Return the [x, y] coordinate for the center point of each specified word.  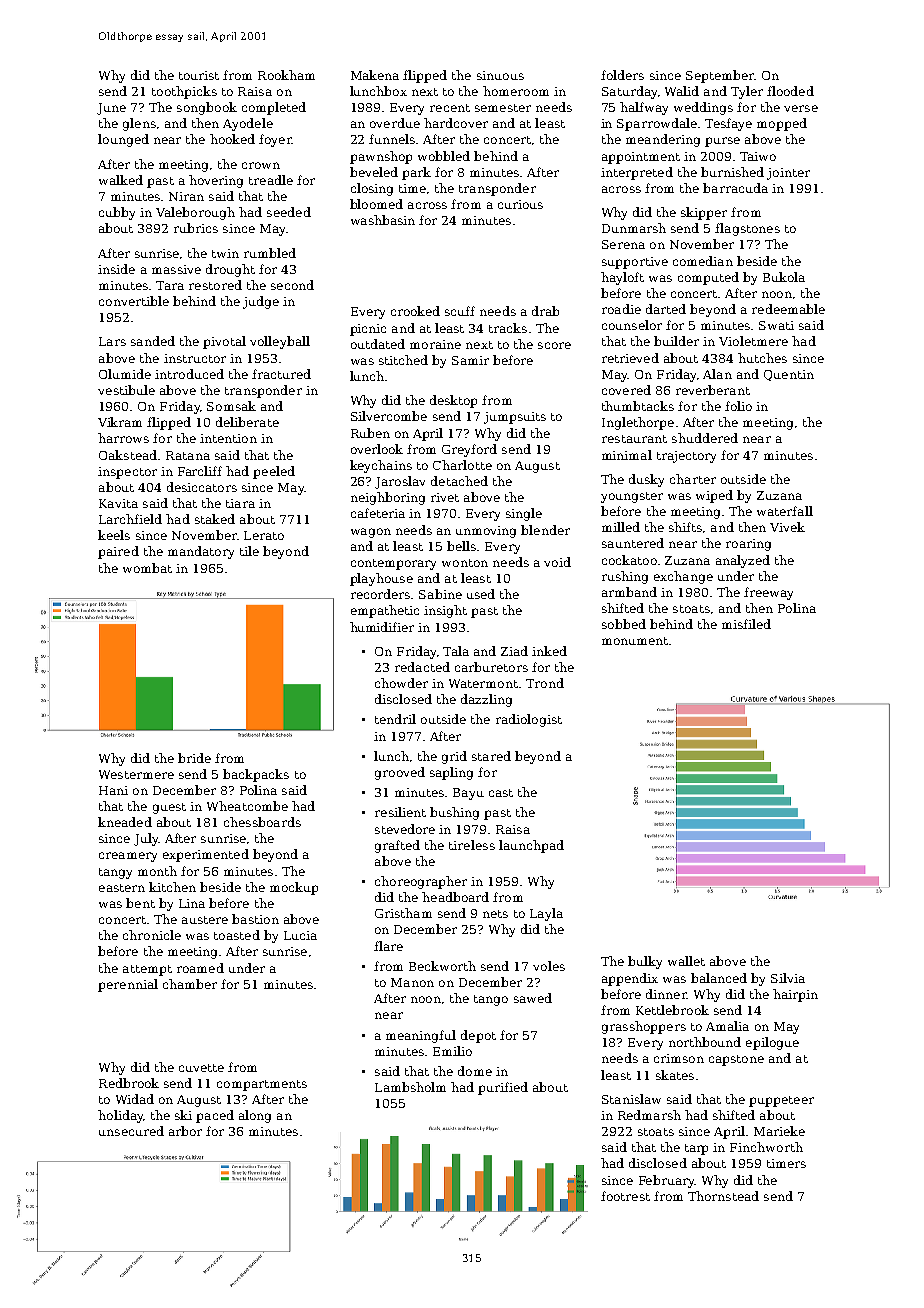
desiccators [202, 487]
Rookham [286, 75]
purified [503, 1088]
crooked [415, 311]
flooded [790, 91]
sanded [153, 341]
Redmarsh [649, 1115]
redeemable [788, 309]
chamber [190, 984]
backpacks [256, 775]
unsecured [131, 1131]
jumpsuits [515, 418]
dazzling [486, 700]
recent [450, 108]
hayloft [622, 278]
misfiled [746, 624]
